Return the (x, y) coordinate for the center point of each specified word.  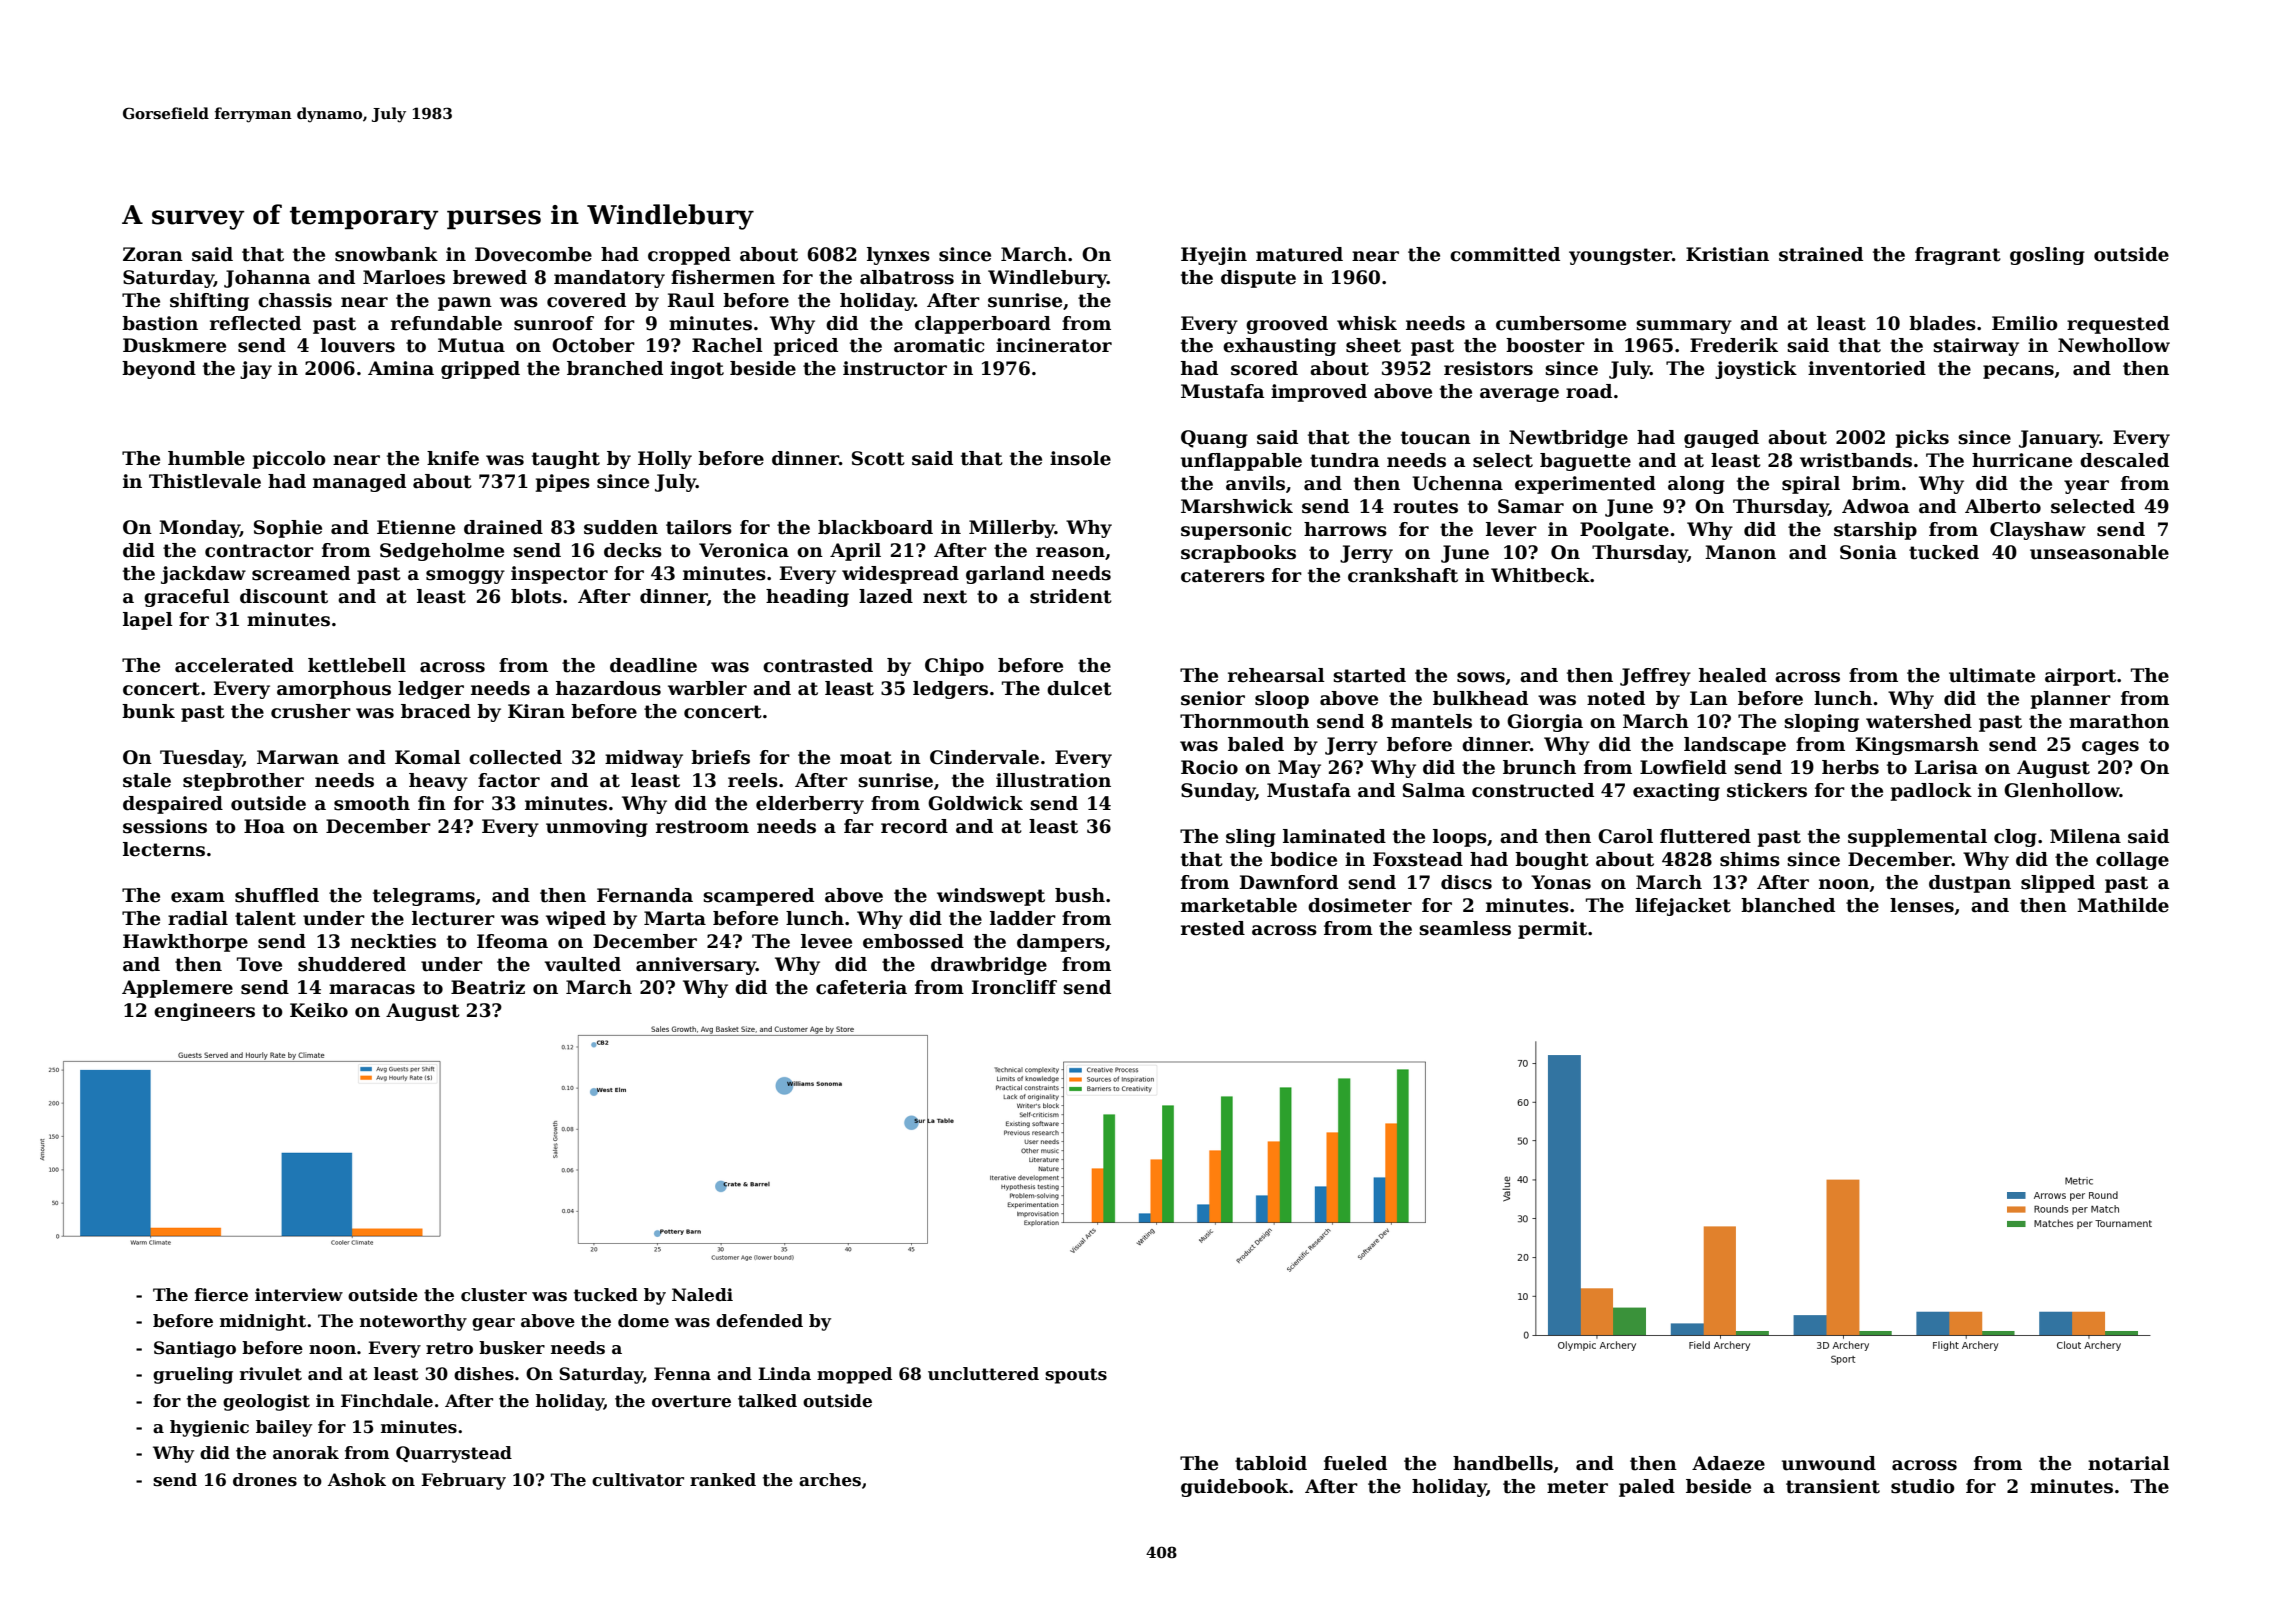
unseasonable (2099, 552)
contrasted (818, 665)
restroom (702, 827)
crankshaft (1403, 575)
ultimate (1992, 675)
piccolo (289, 460)
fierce (221, 1295)
